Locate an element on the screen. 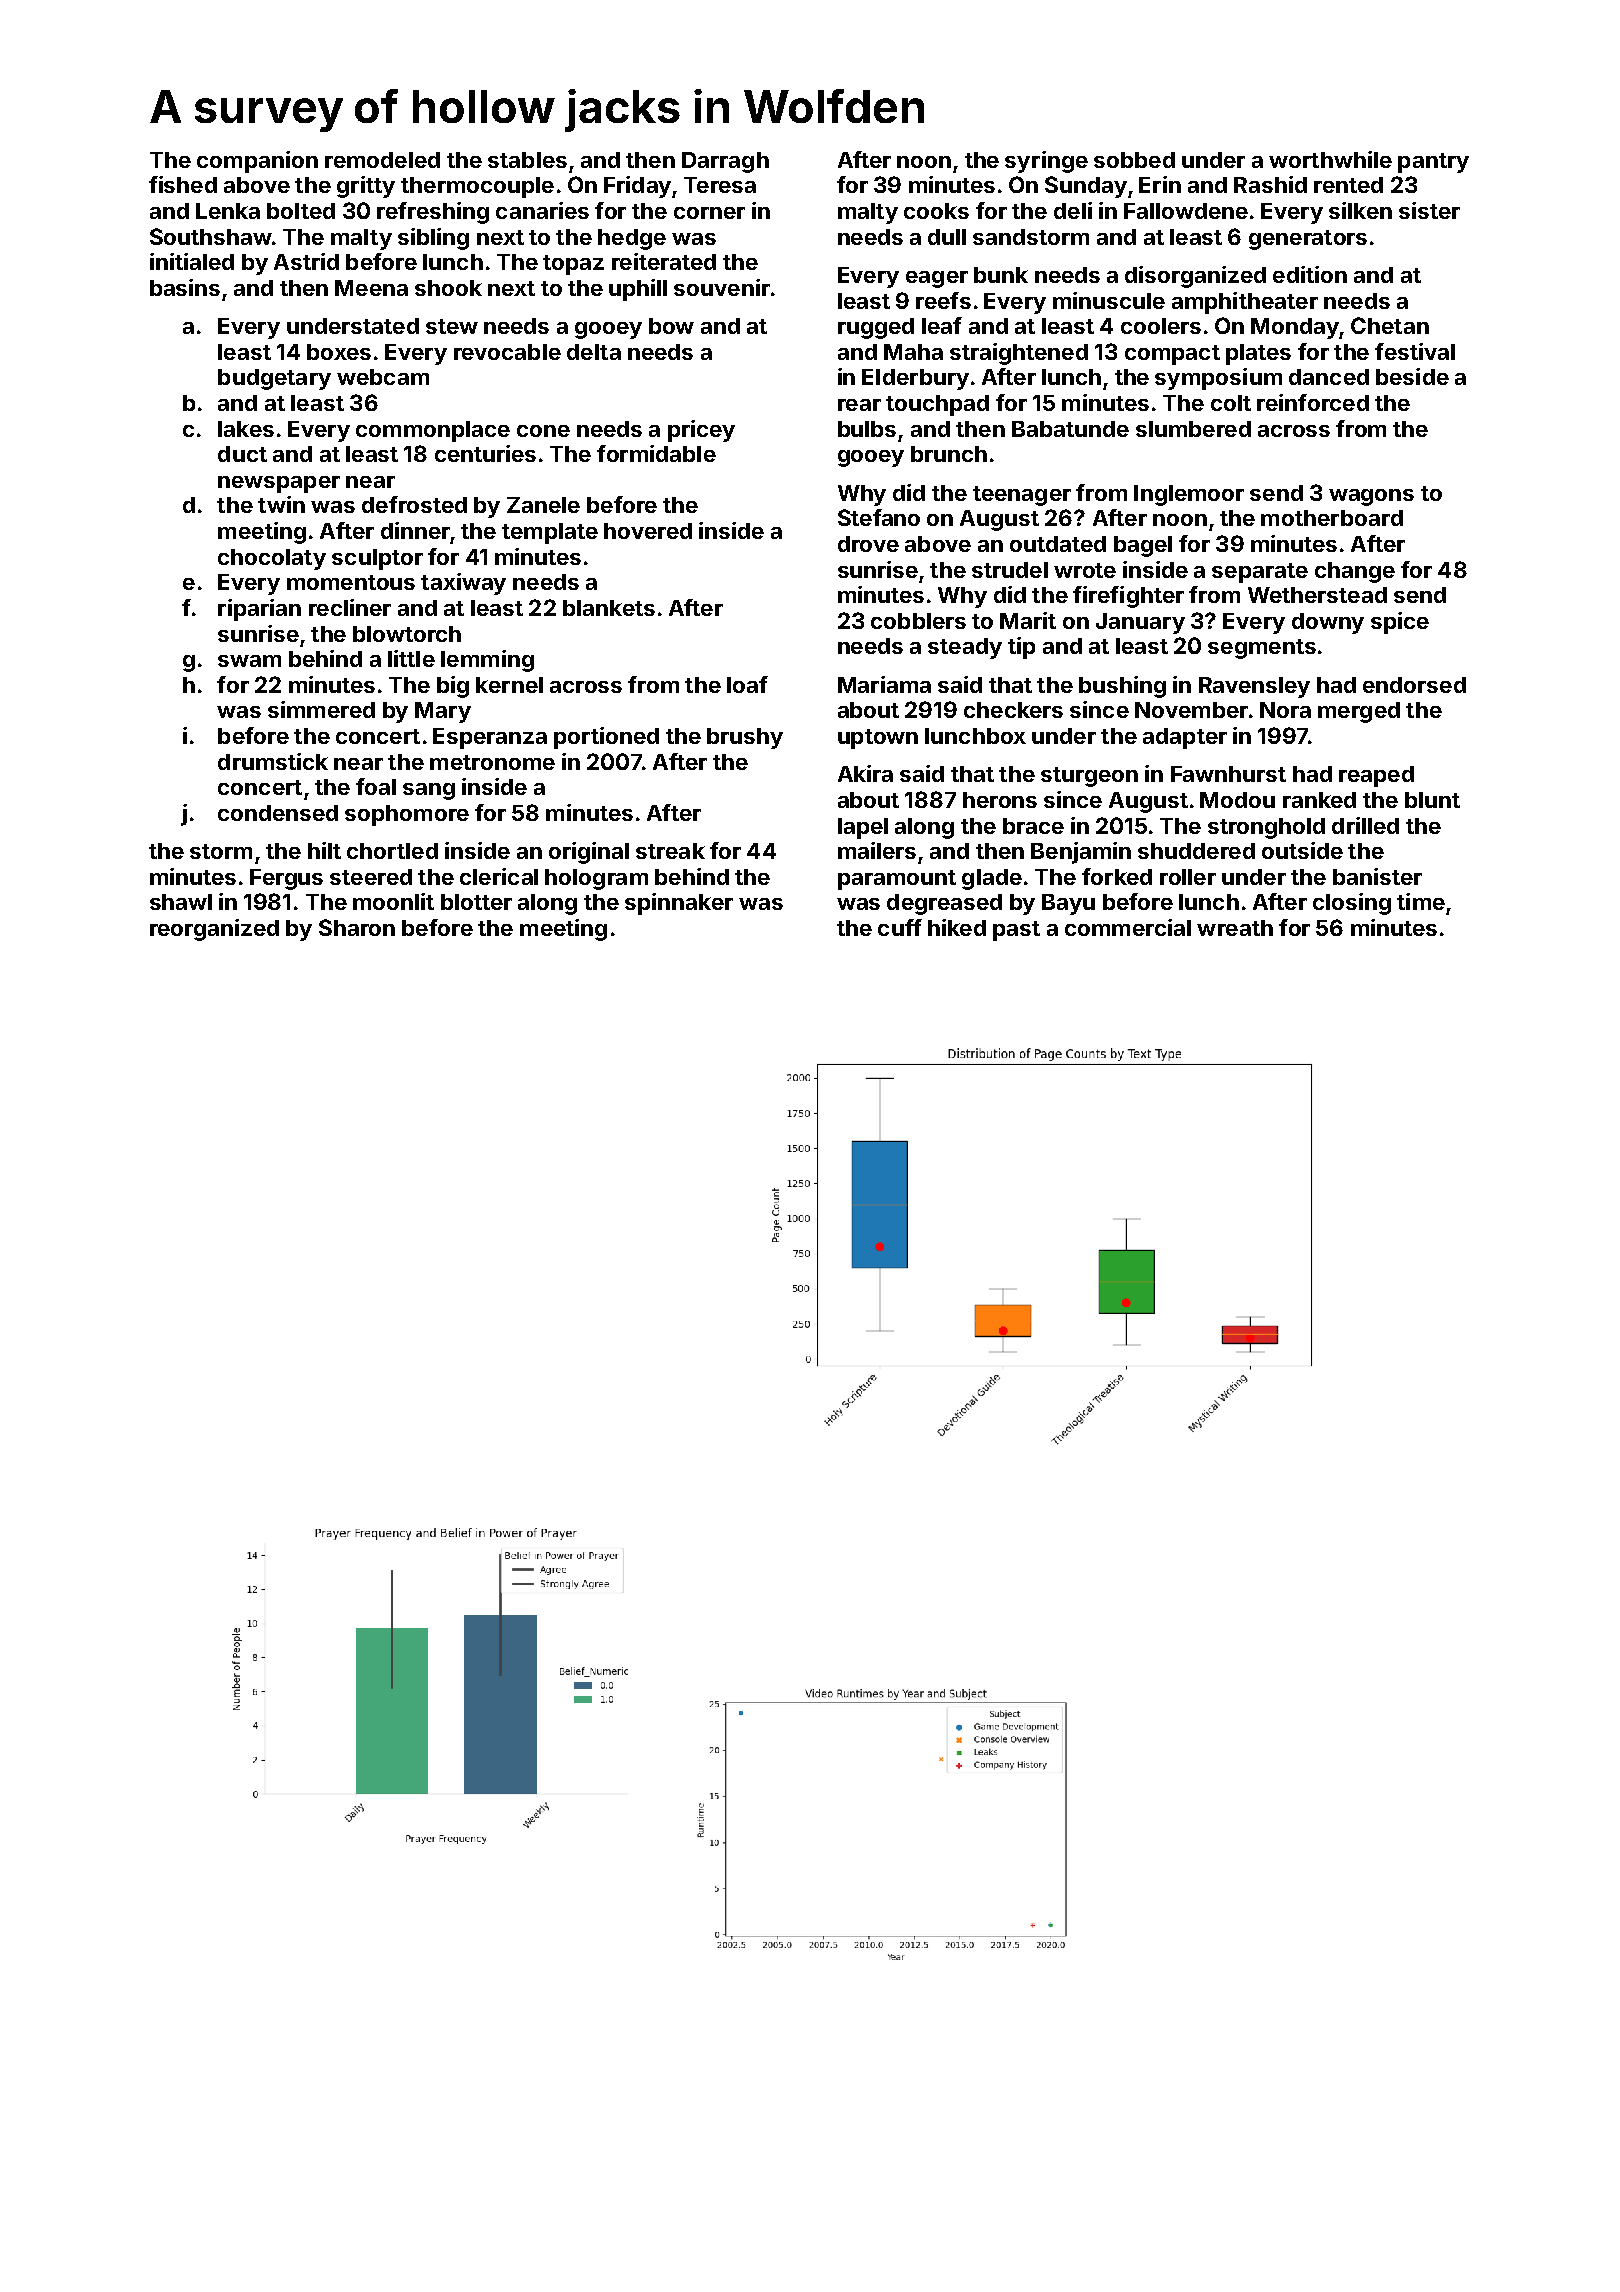  corner is located at coordinates (709, 213).
